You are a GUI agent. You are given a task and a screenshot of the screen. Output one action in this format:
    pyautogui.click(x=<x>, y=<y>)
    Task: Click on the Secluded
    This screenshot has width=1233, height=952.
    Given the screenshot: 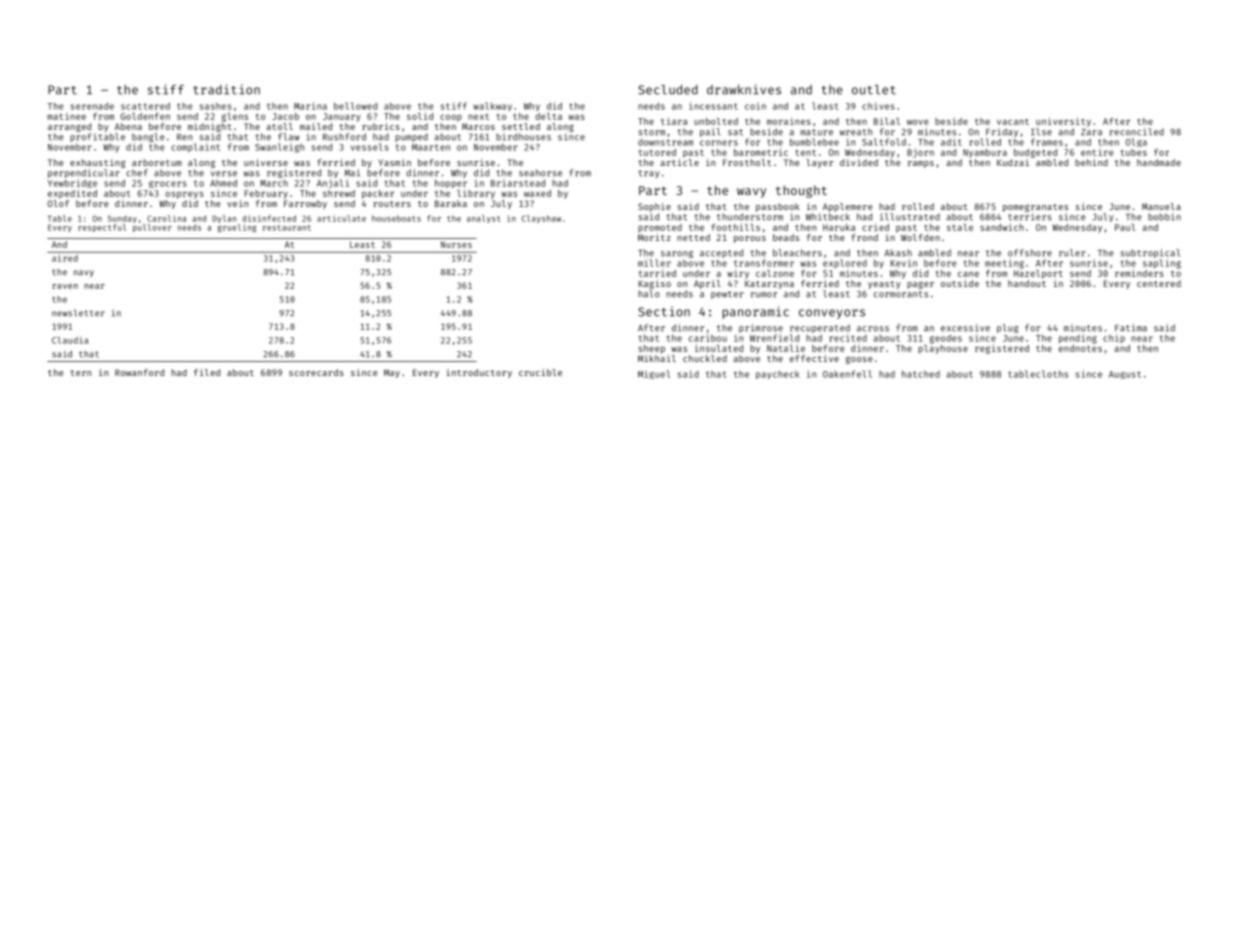 What is the action you would take?
    pyautogui.click(x=668, y=90)
